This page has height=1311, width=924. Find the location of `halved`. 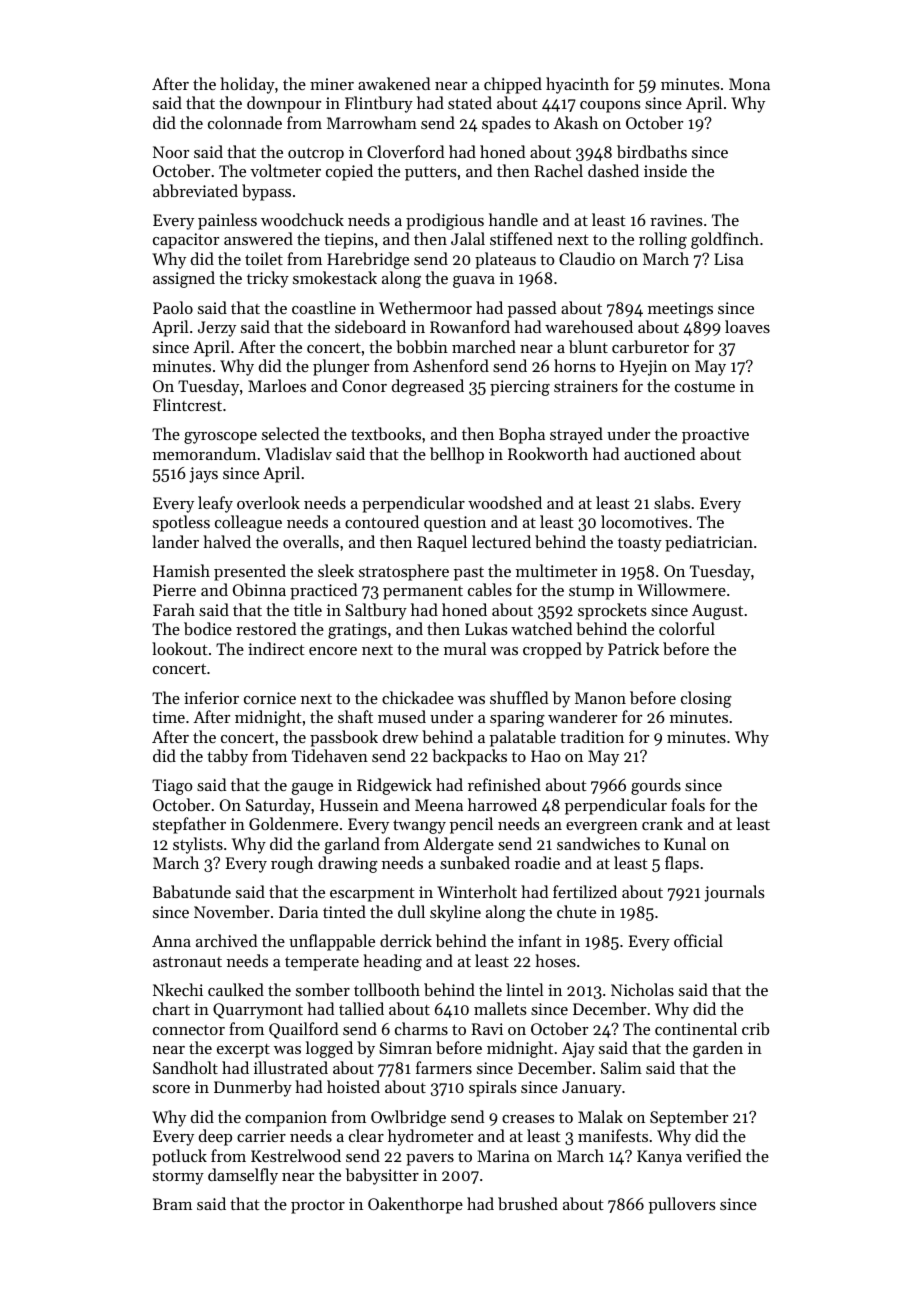

halved is located at coordinates (227, 541).
